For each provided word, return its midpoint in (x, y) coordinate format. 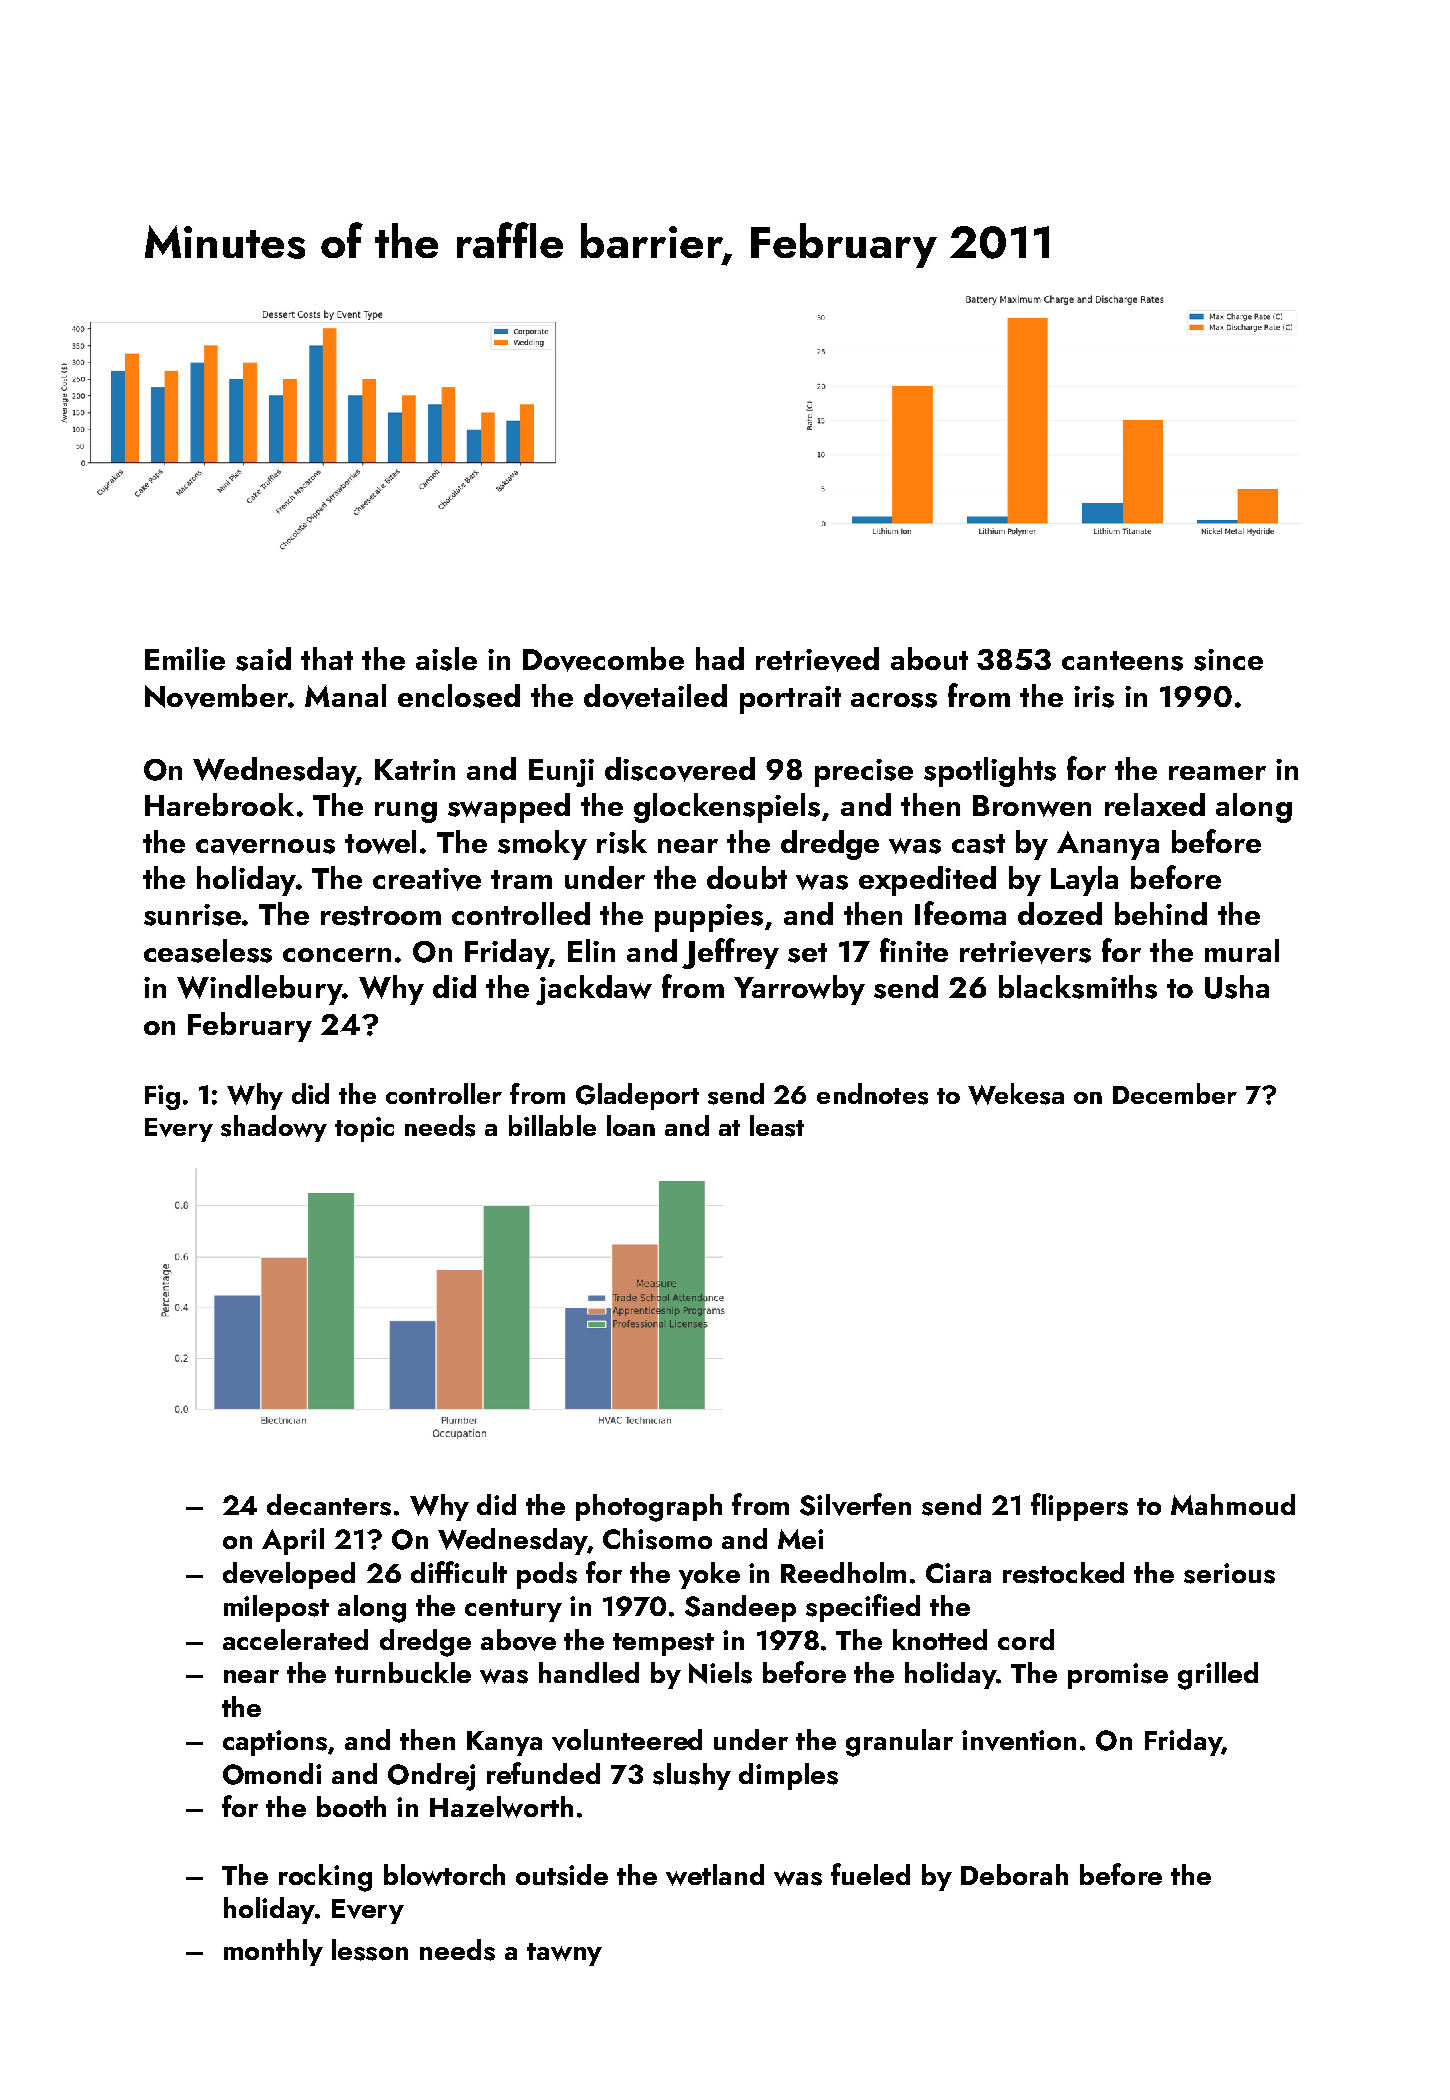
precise (864, 773)
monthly (273, 1952)
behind (1161, 913)
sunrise (192, 915)
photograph (649, 1508)
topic (364, 1129)
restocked (1063, 1573)
